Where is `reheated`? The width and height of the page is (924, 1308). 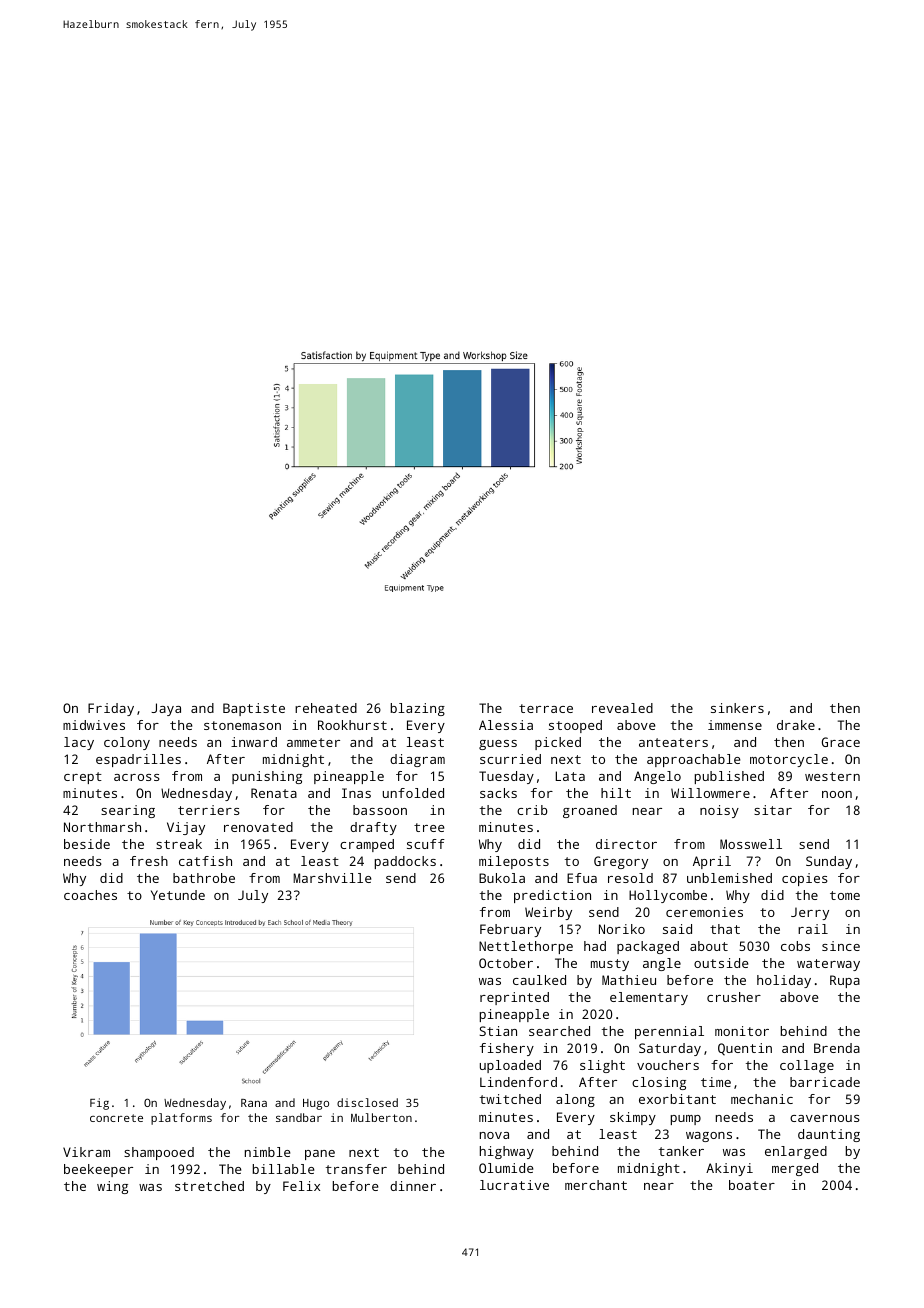
reheated is located at coordinates (326, 708).
